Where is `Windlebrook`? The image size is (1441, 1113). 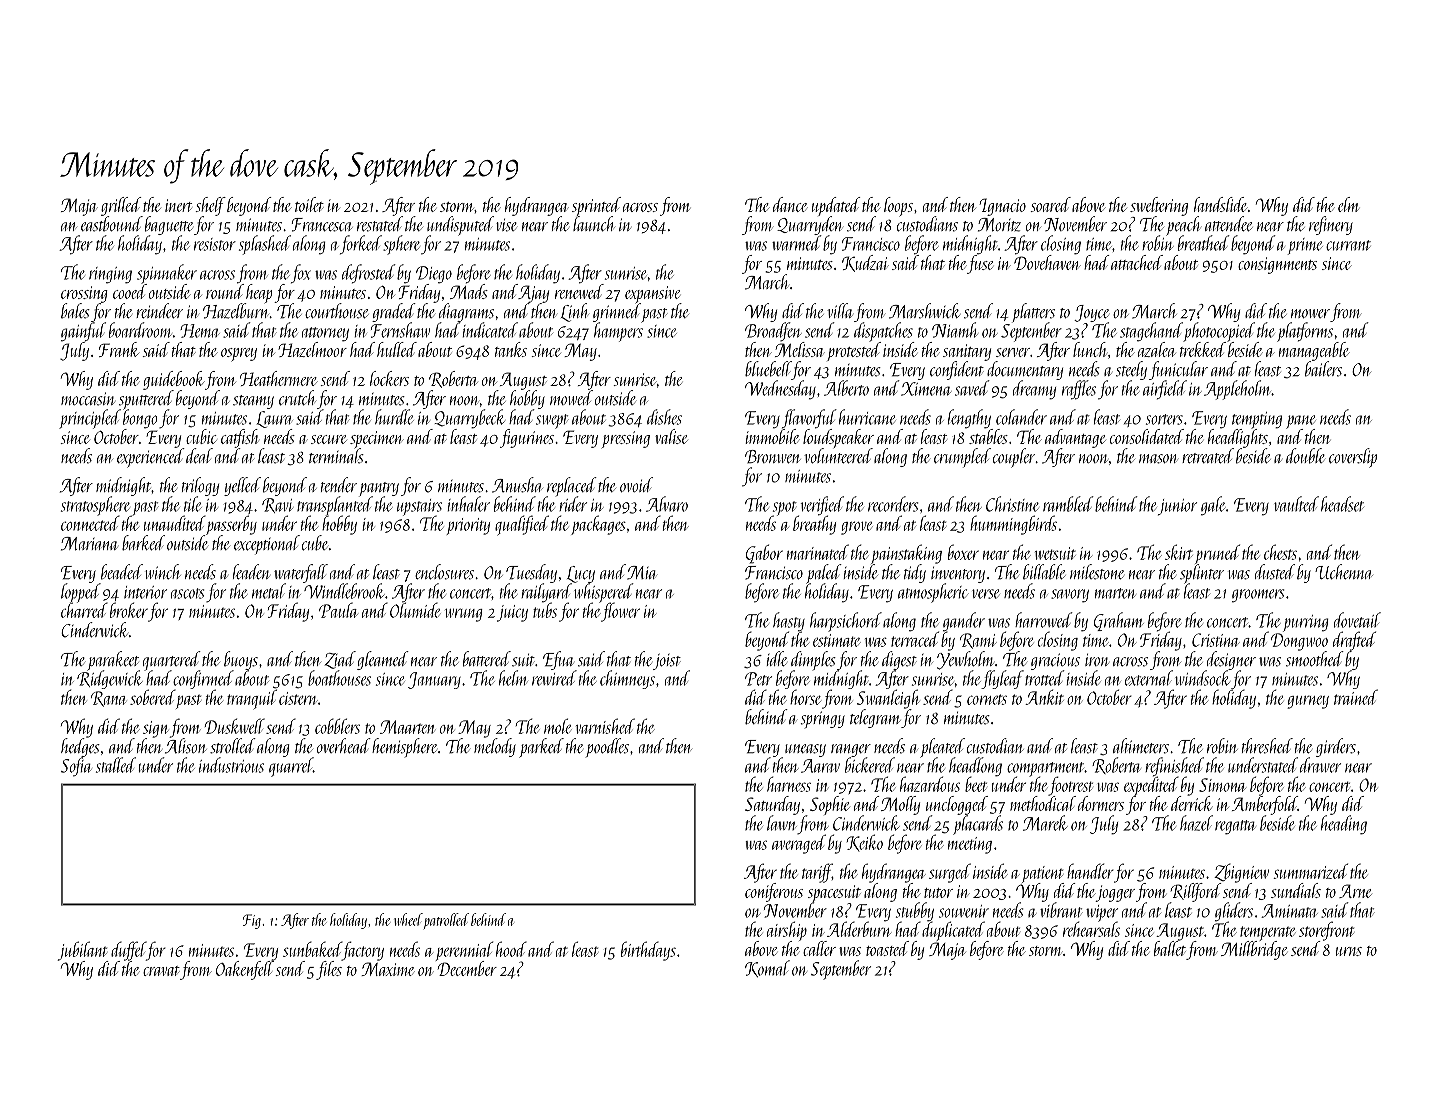
Windlebrook is located at coordinates (344, 591).
